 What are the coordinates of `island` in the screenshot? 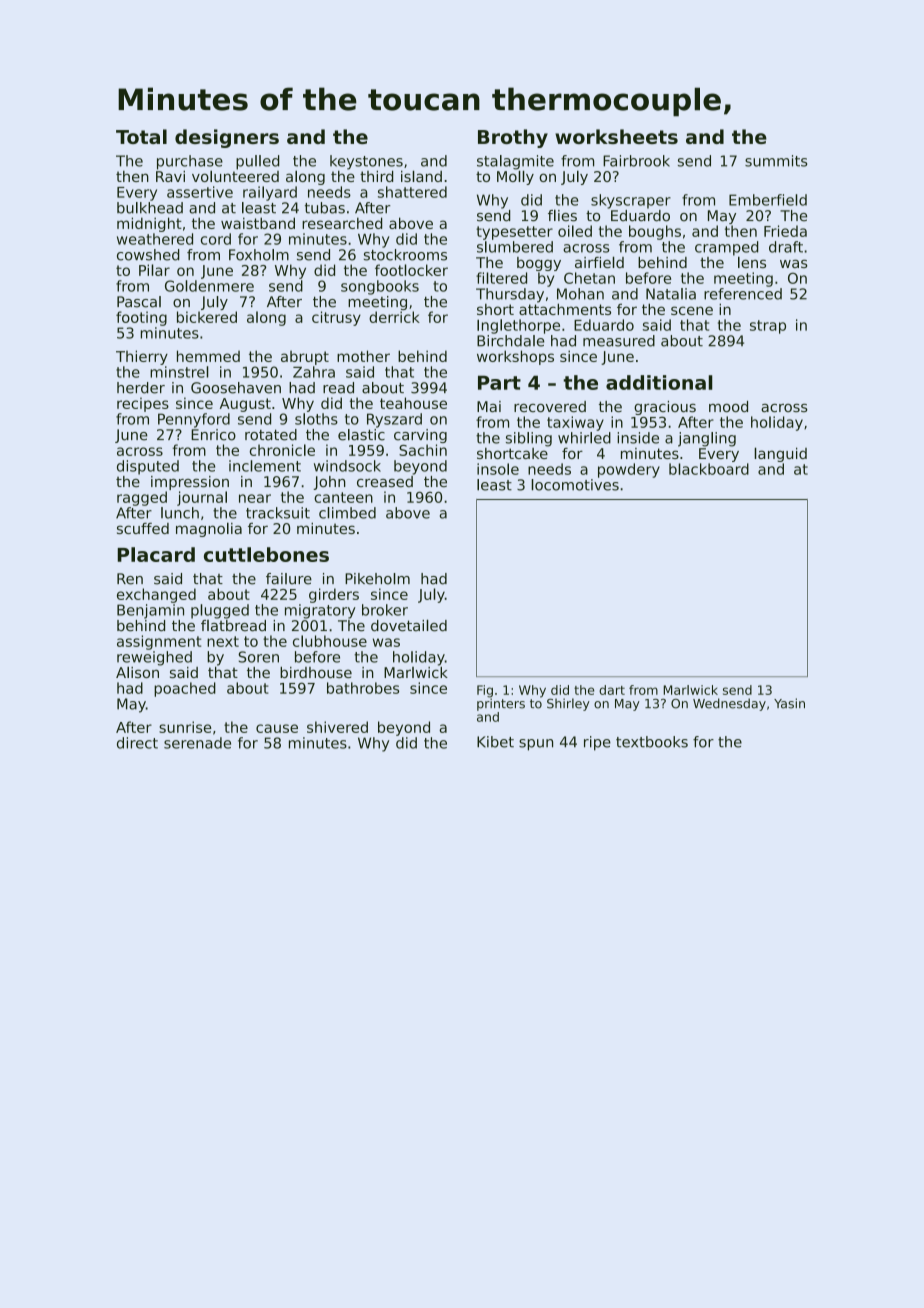 It's located at (421, 176).
